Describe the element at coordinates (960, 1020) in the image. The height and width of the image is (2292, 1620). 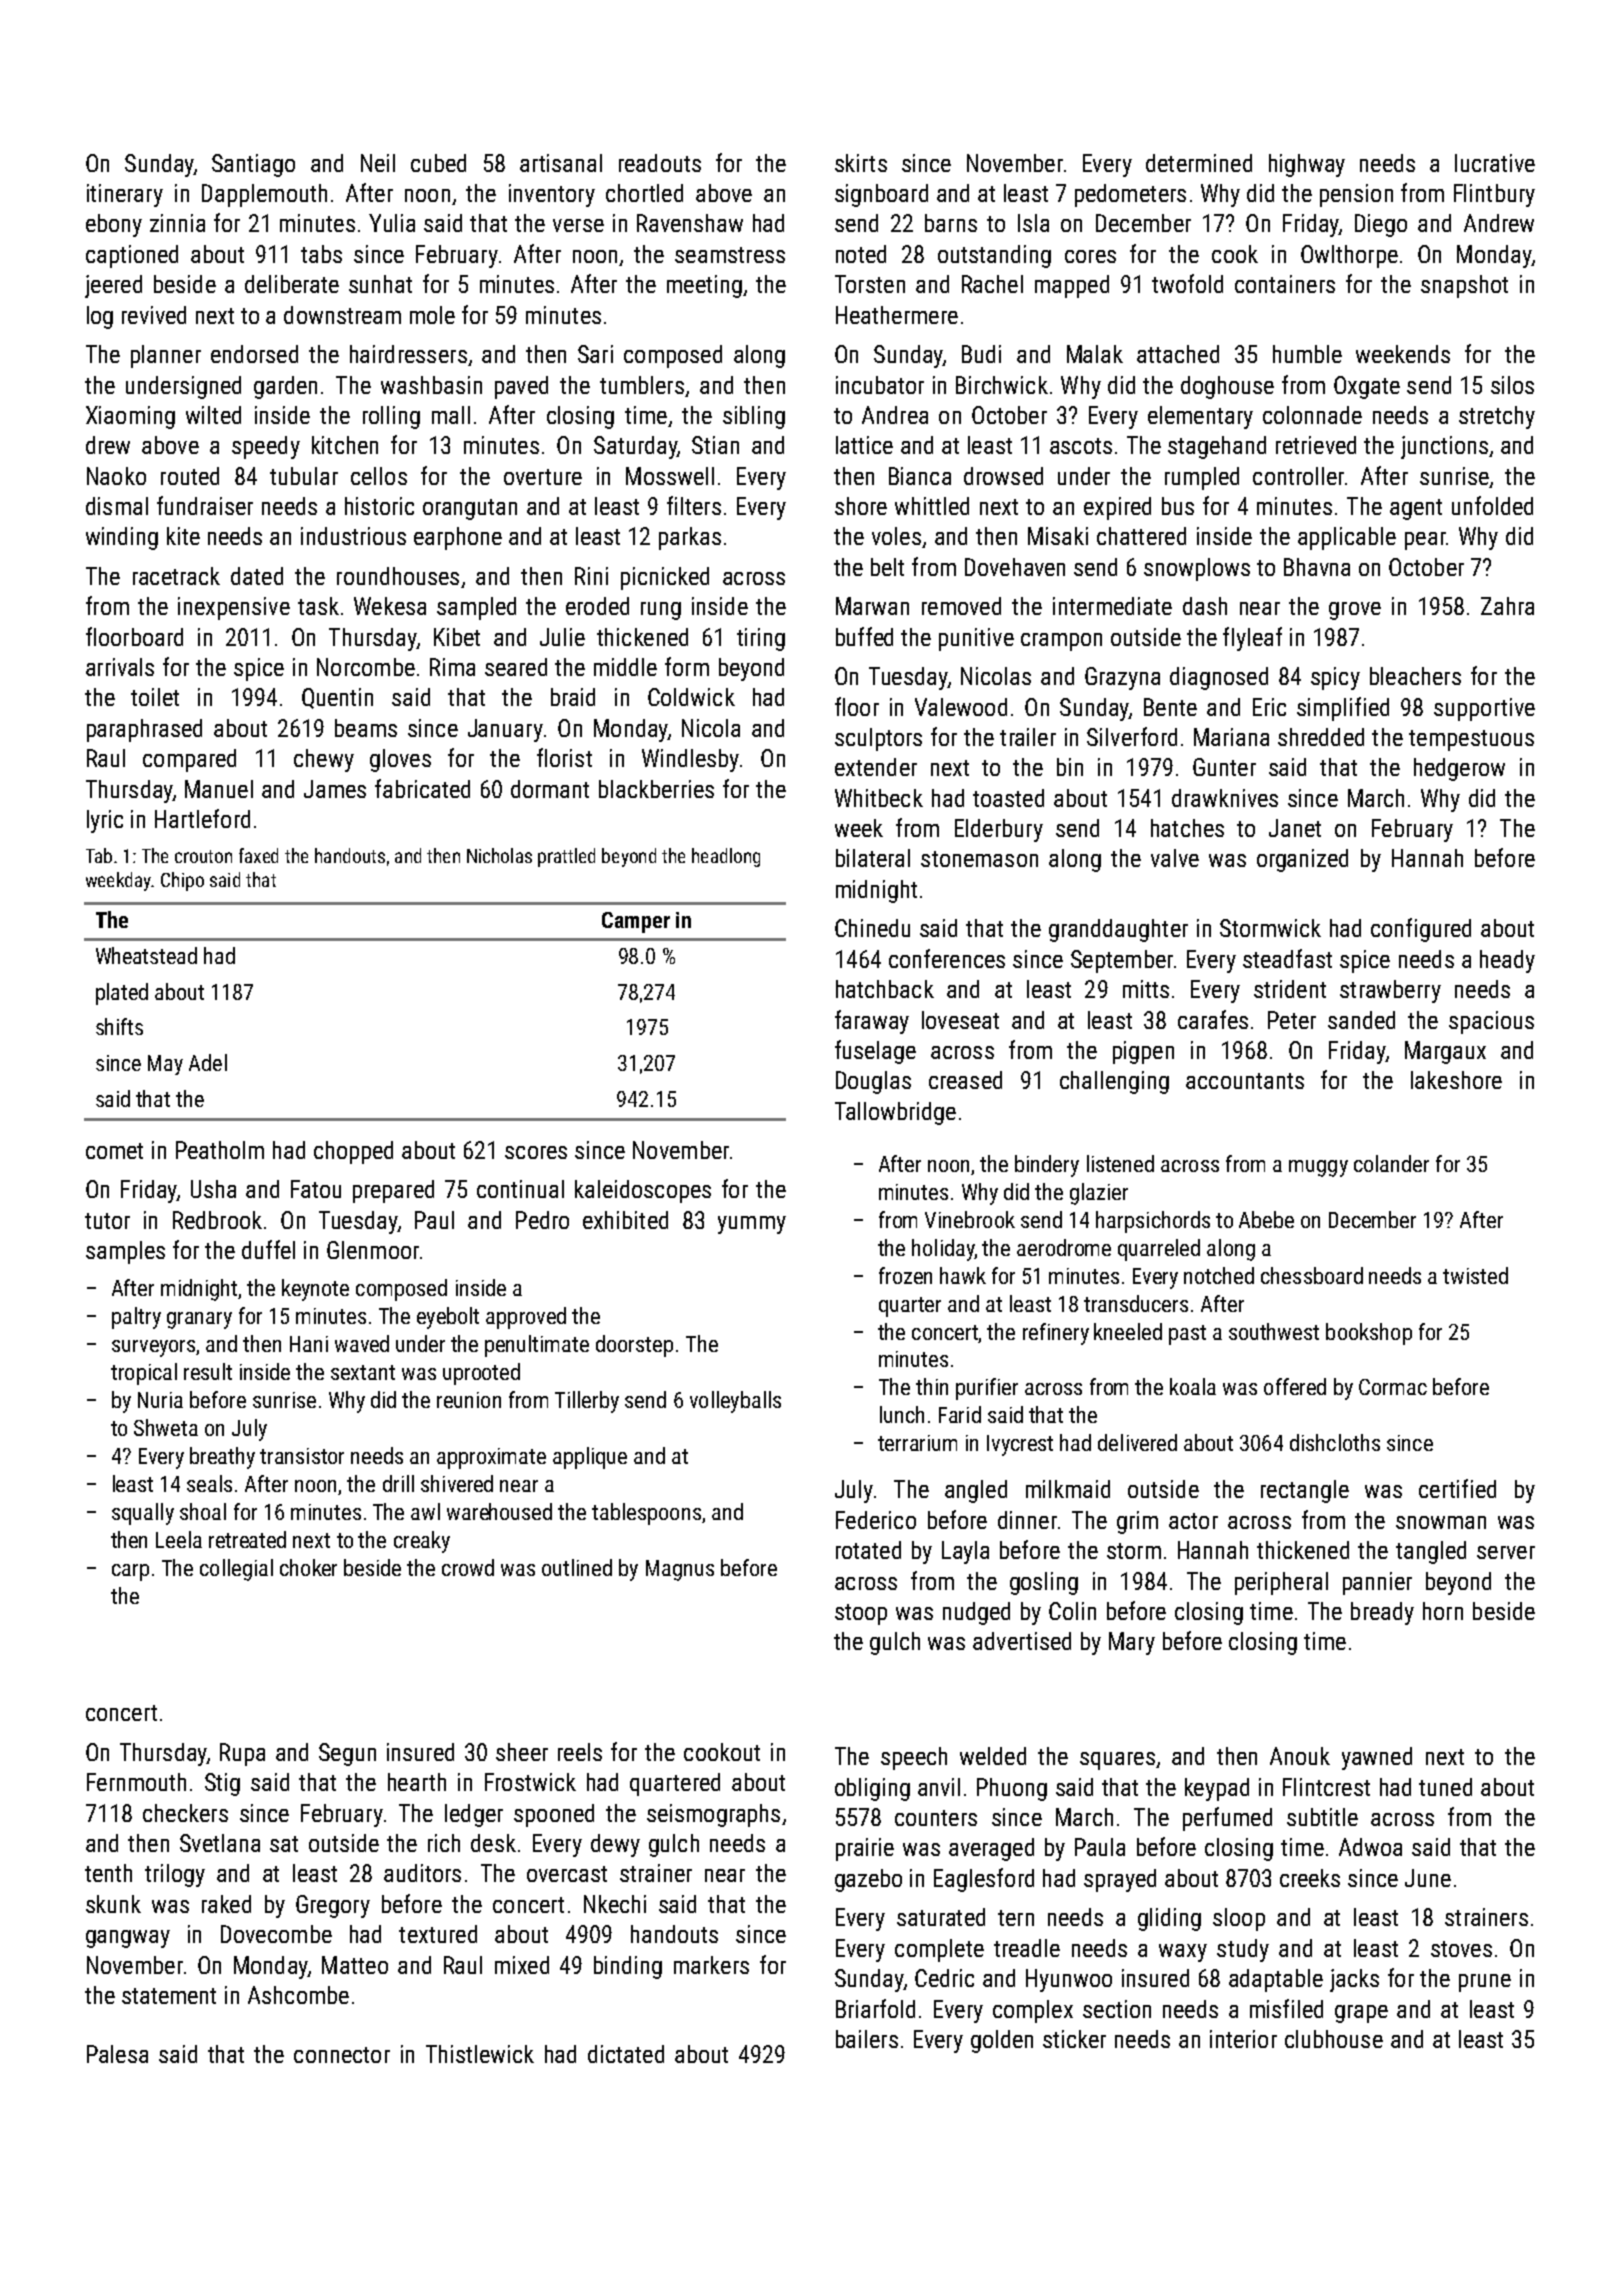
I see `loveseat` at that location.
